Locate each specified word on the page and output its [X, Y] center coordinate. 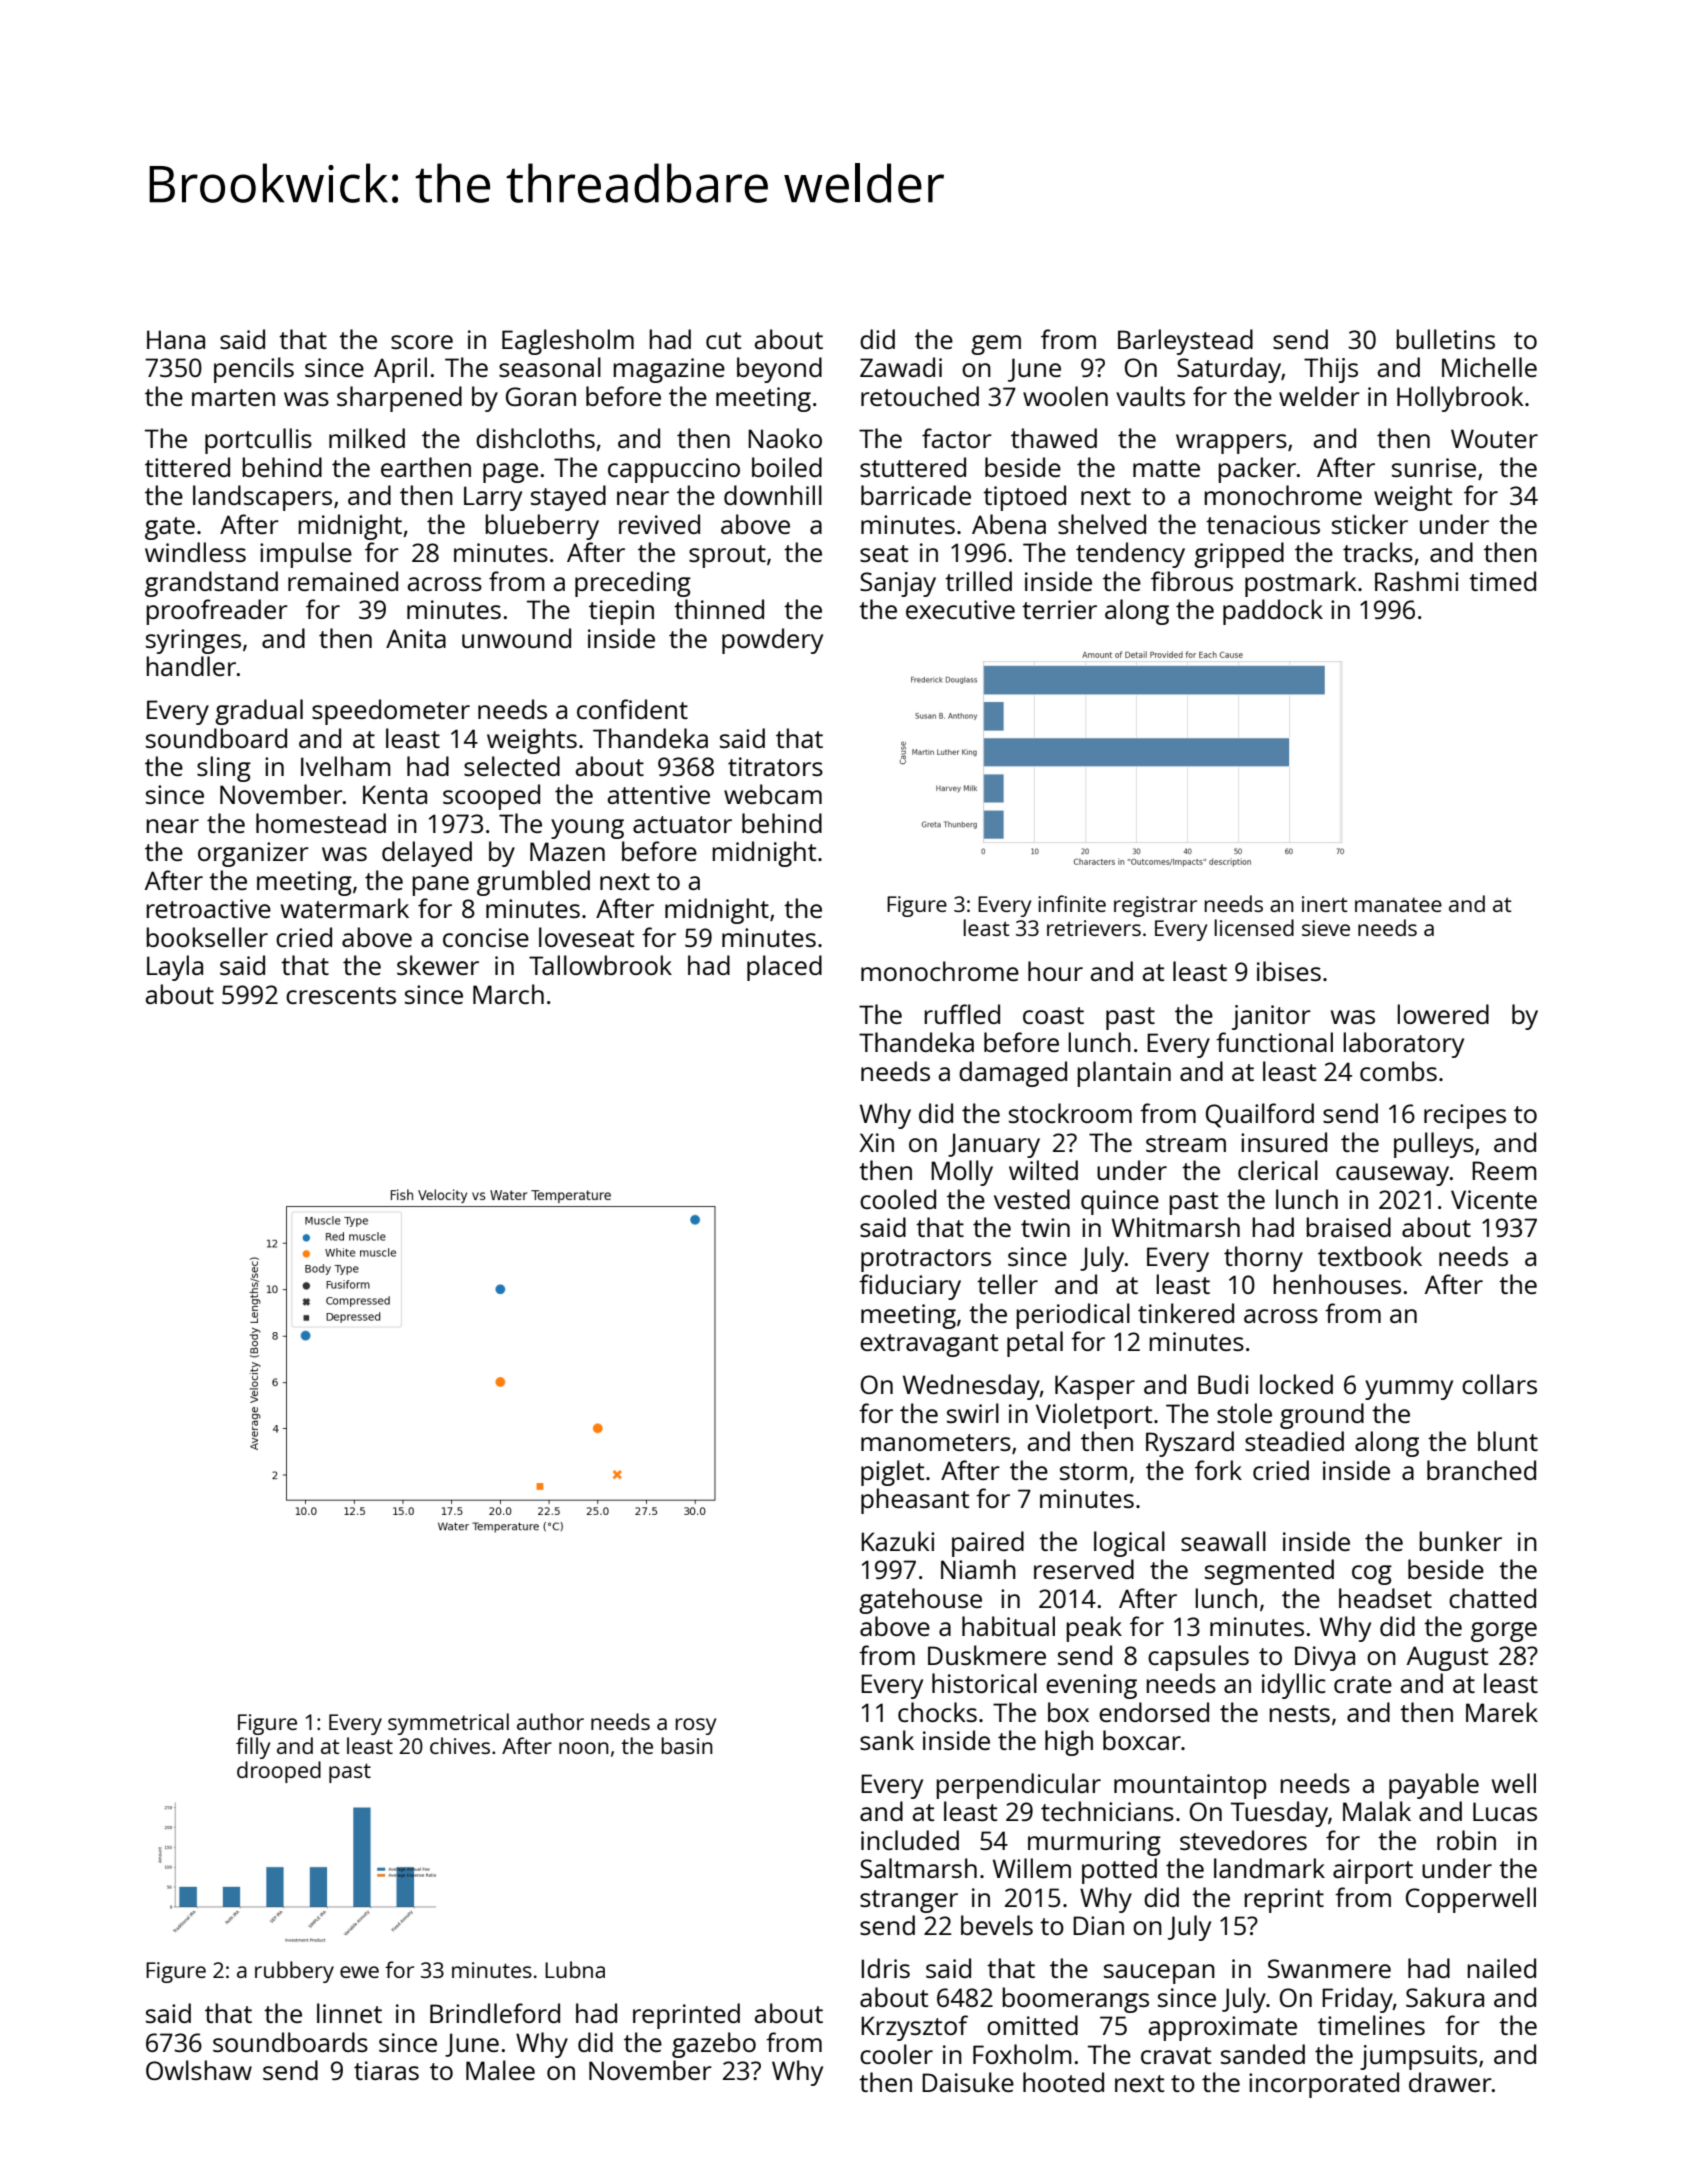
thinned [719, 609]
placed [784, 968]
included [910, 1840]
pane [440, 886]
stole [1244, 1413]
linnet [349, 2013]
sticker [1370, 524]
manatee [1398, 904]
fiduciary [910, 1287]
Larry [493, 498]
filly [253, 1748]
